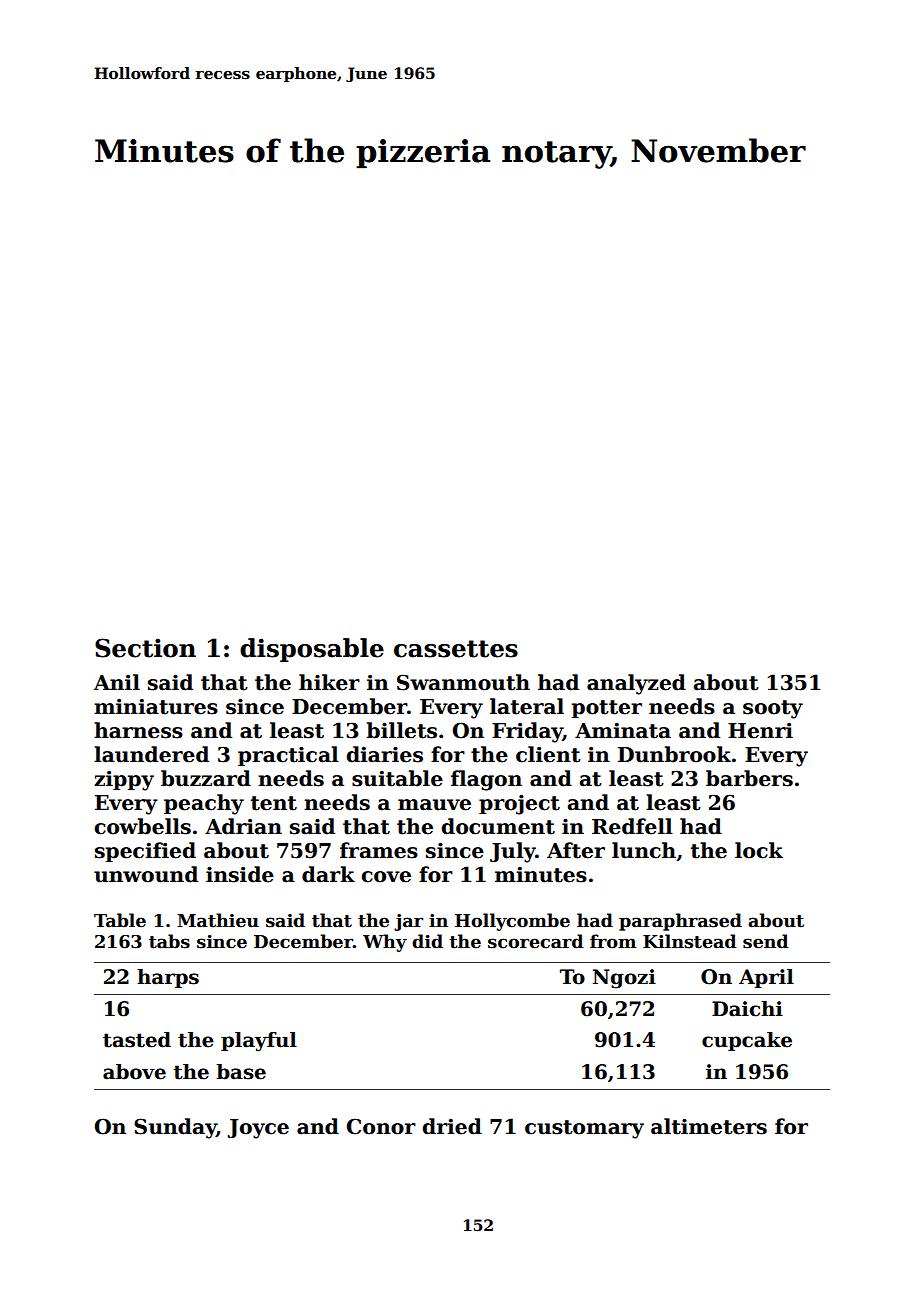 The width and height of the document is (924, 1311). I want to click on from, so click(613, 941).
